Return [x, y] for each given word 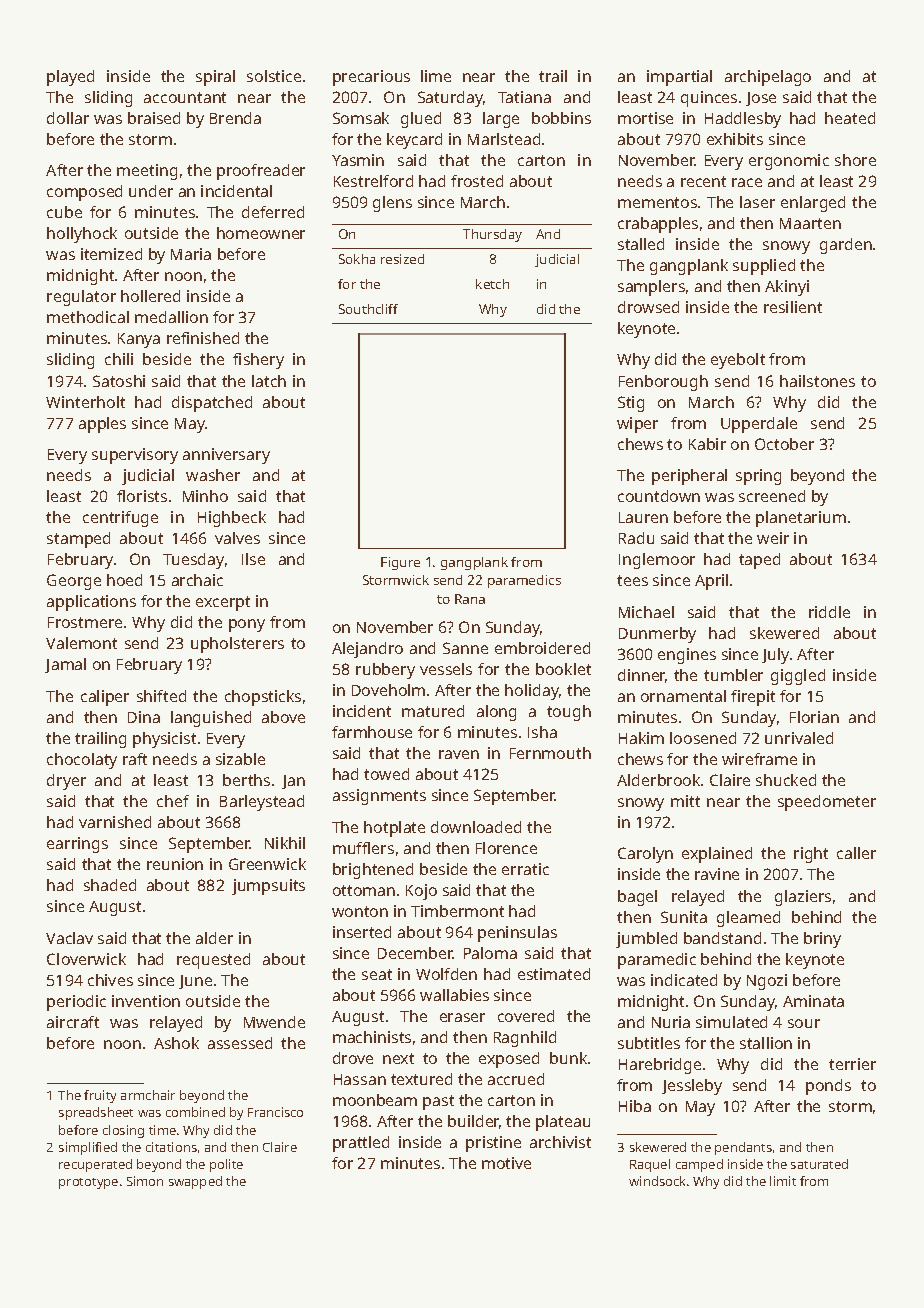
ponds [828, 1087]
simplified [88, 1148]
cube [64, 212]
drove [353, 1058]
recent [703, 181]
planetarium [801, 519]
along [496, 713]
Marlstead [504, 139]
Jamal [65, 665]
